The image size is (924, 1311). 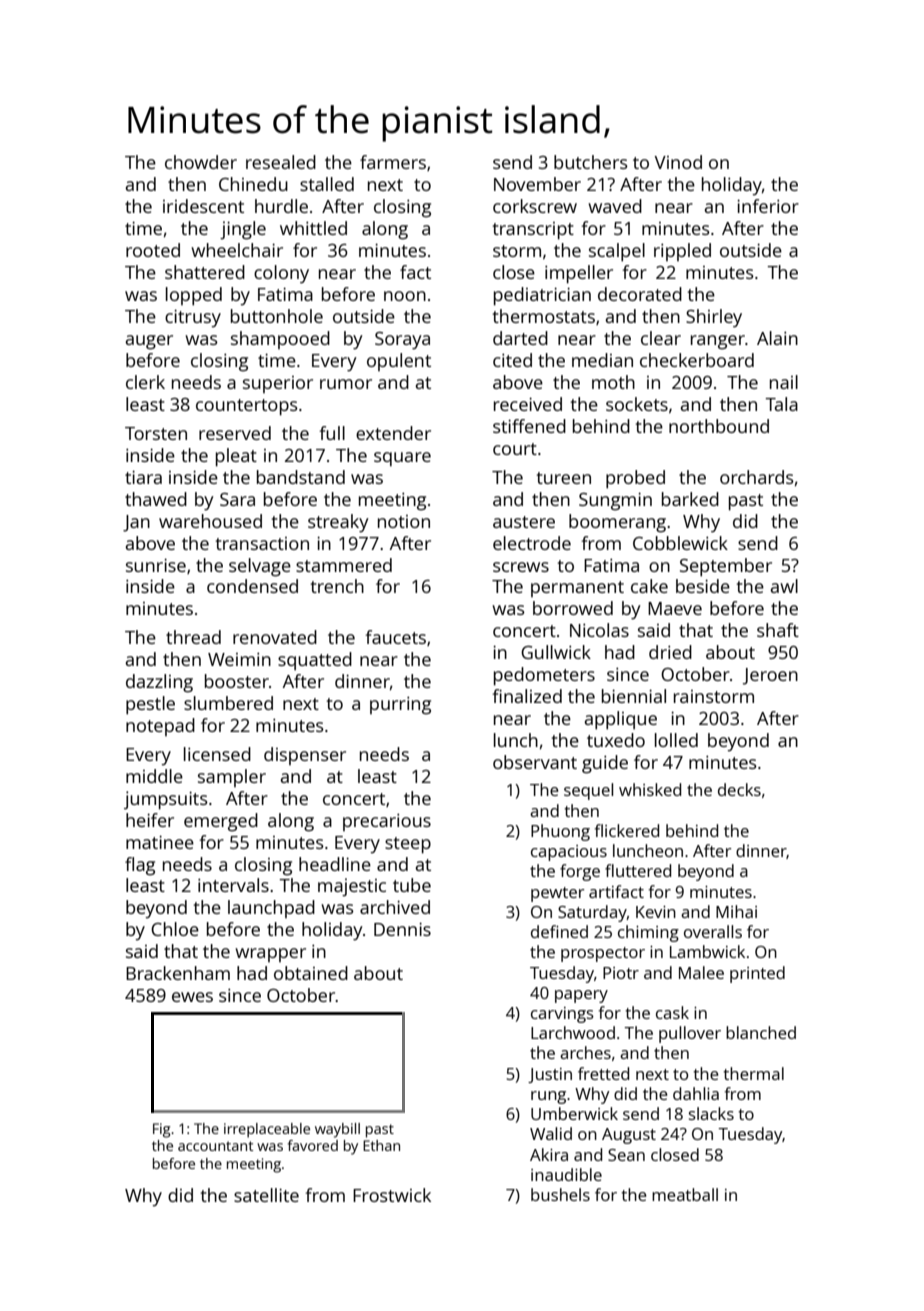 What do you see at coordinates (556, 652) in the page?
I see `Gullwick` at bounding box center [556, 652].
